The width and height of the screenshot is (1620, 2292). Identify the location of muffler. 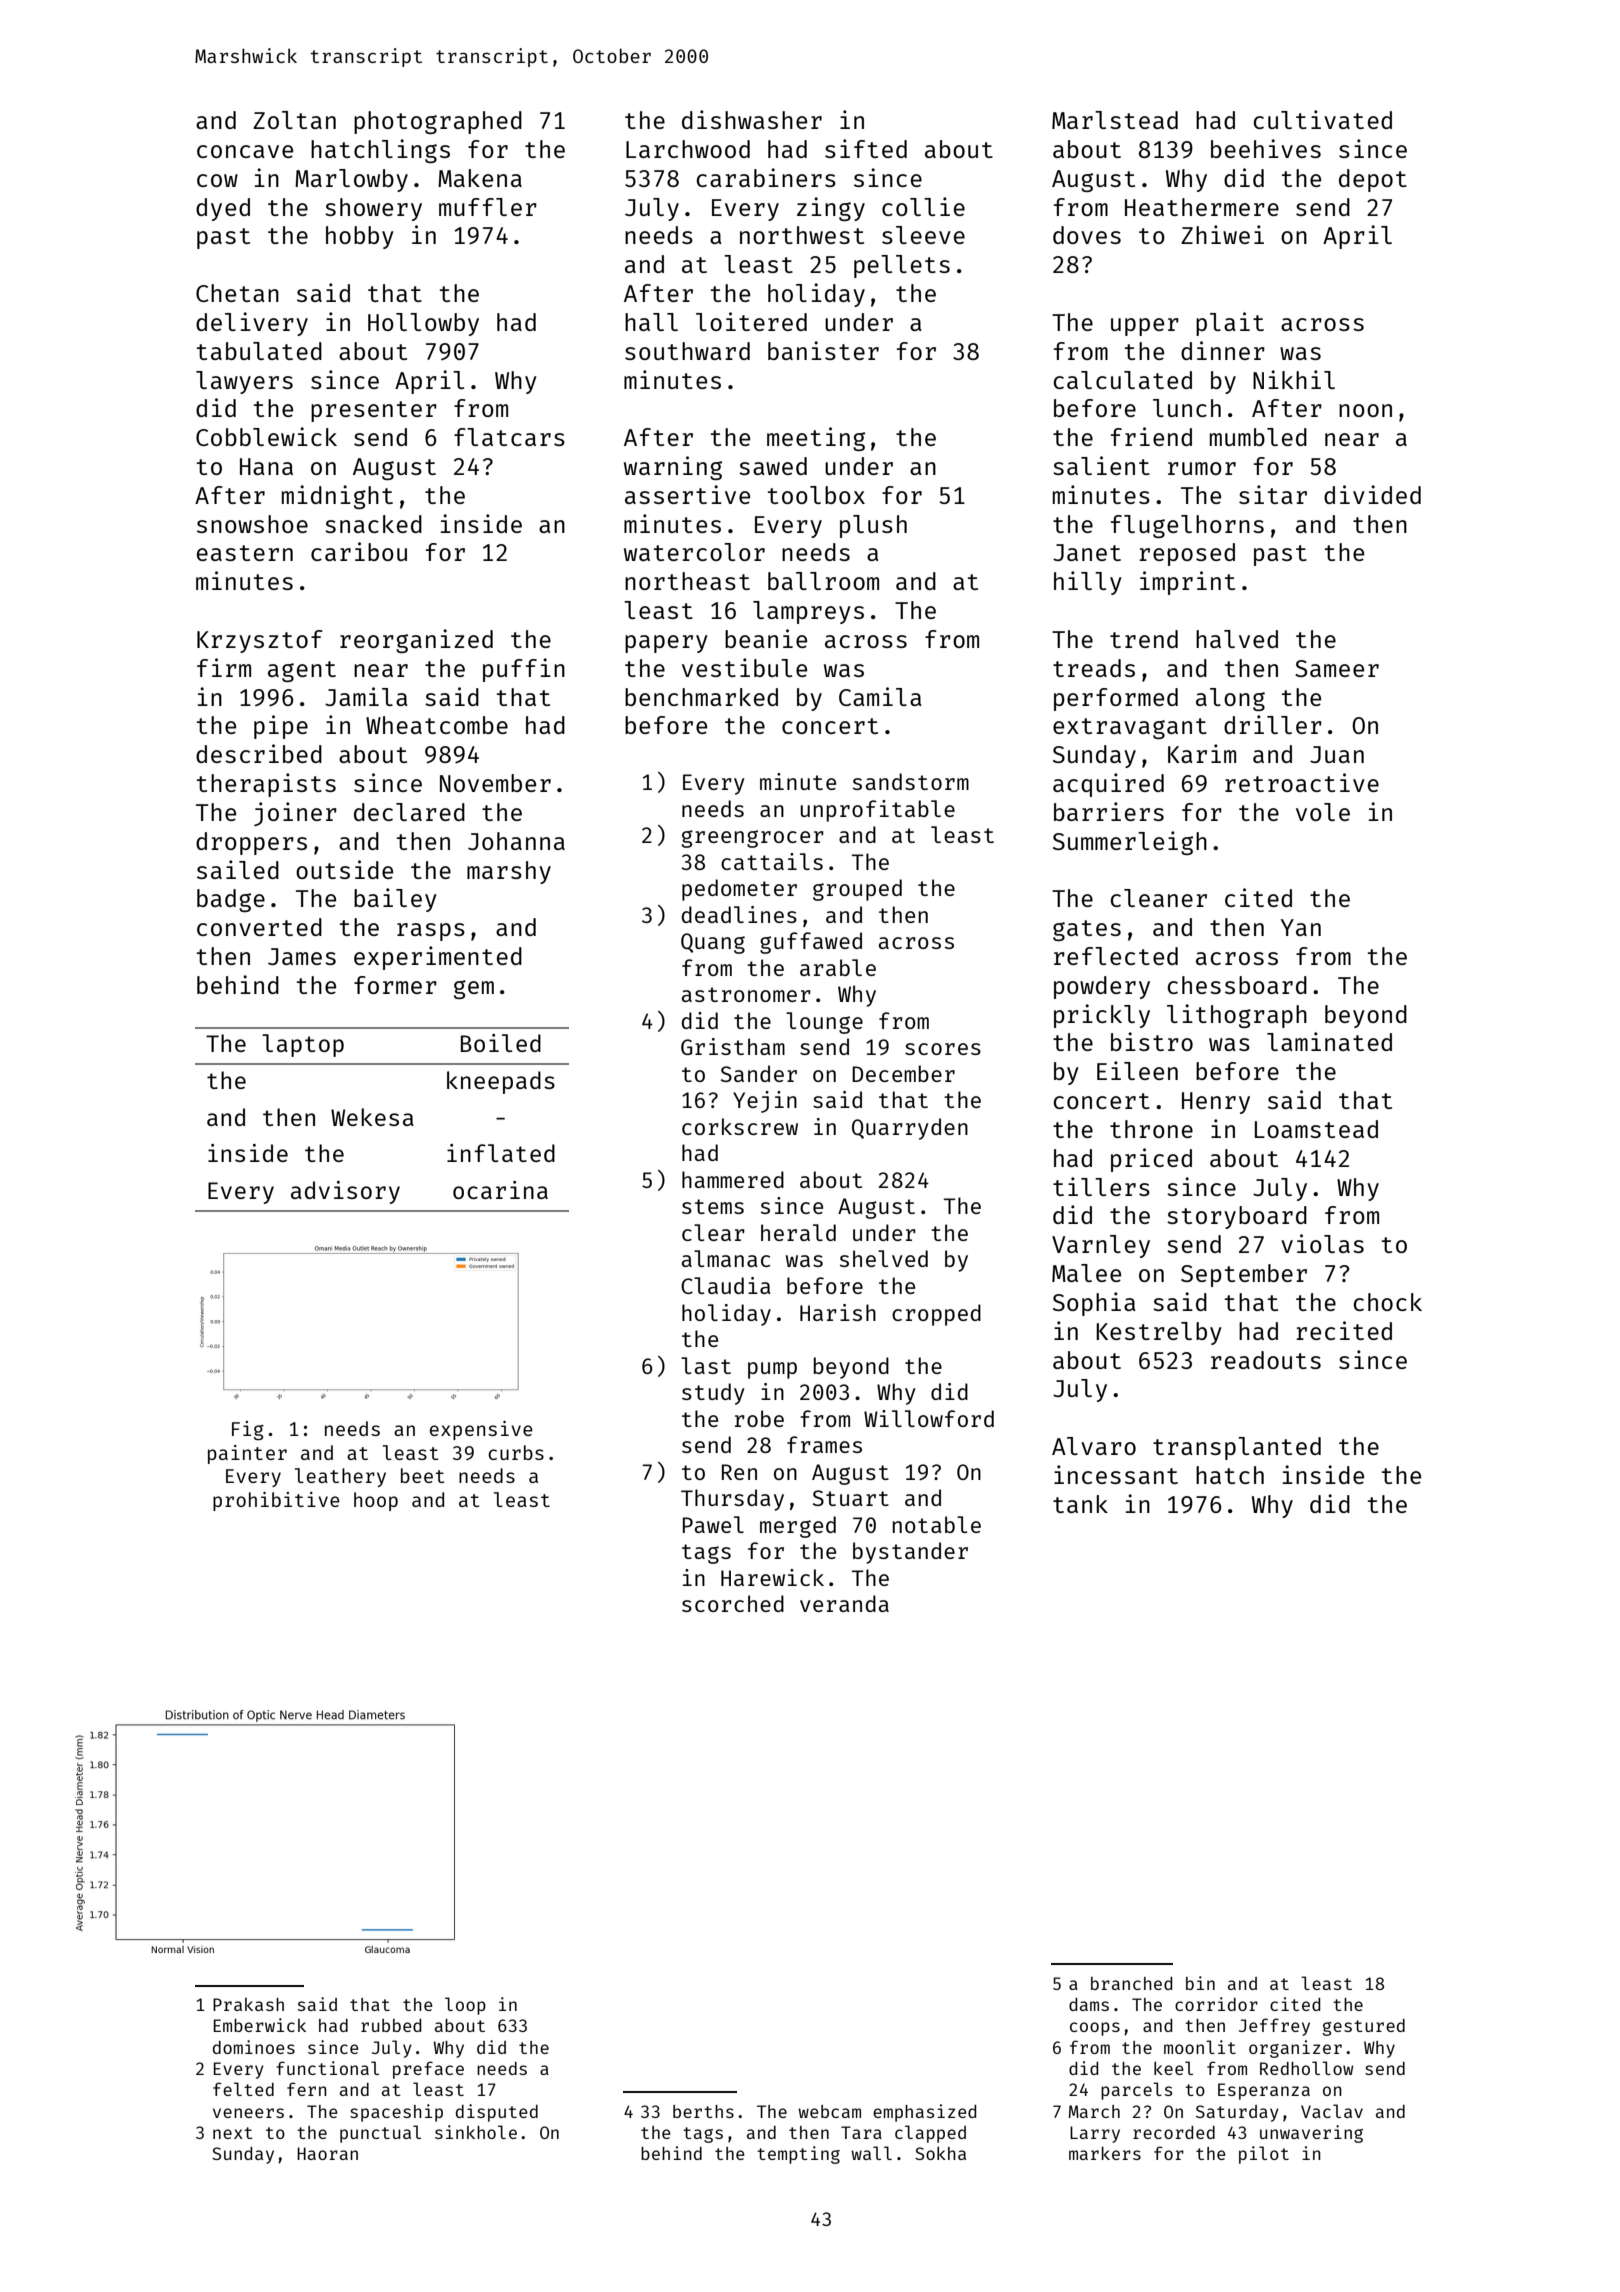
(488, 207).
